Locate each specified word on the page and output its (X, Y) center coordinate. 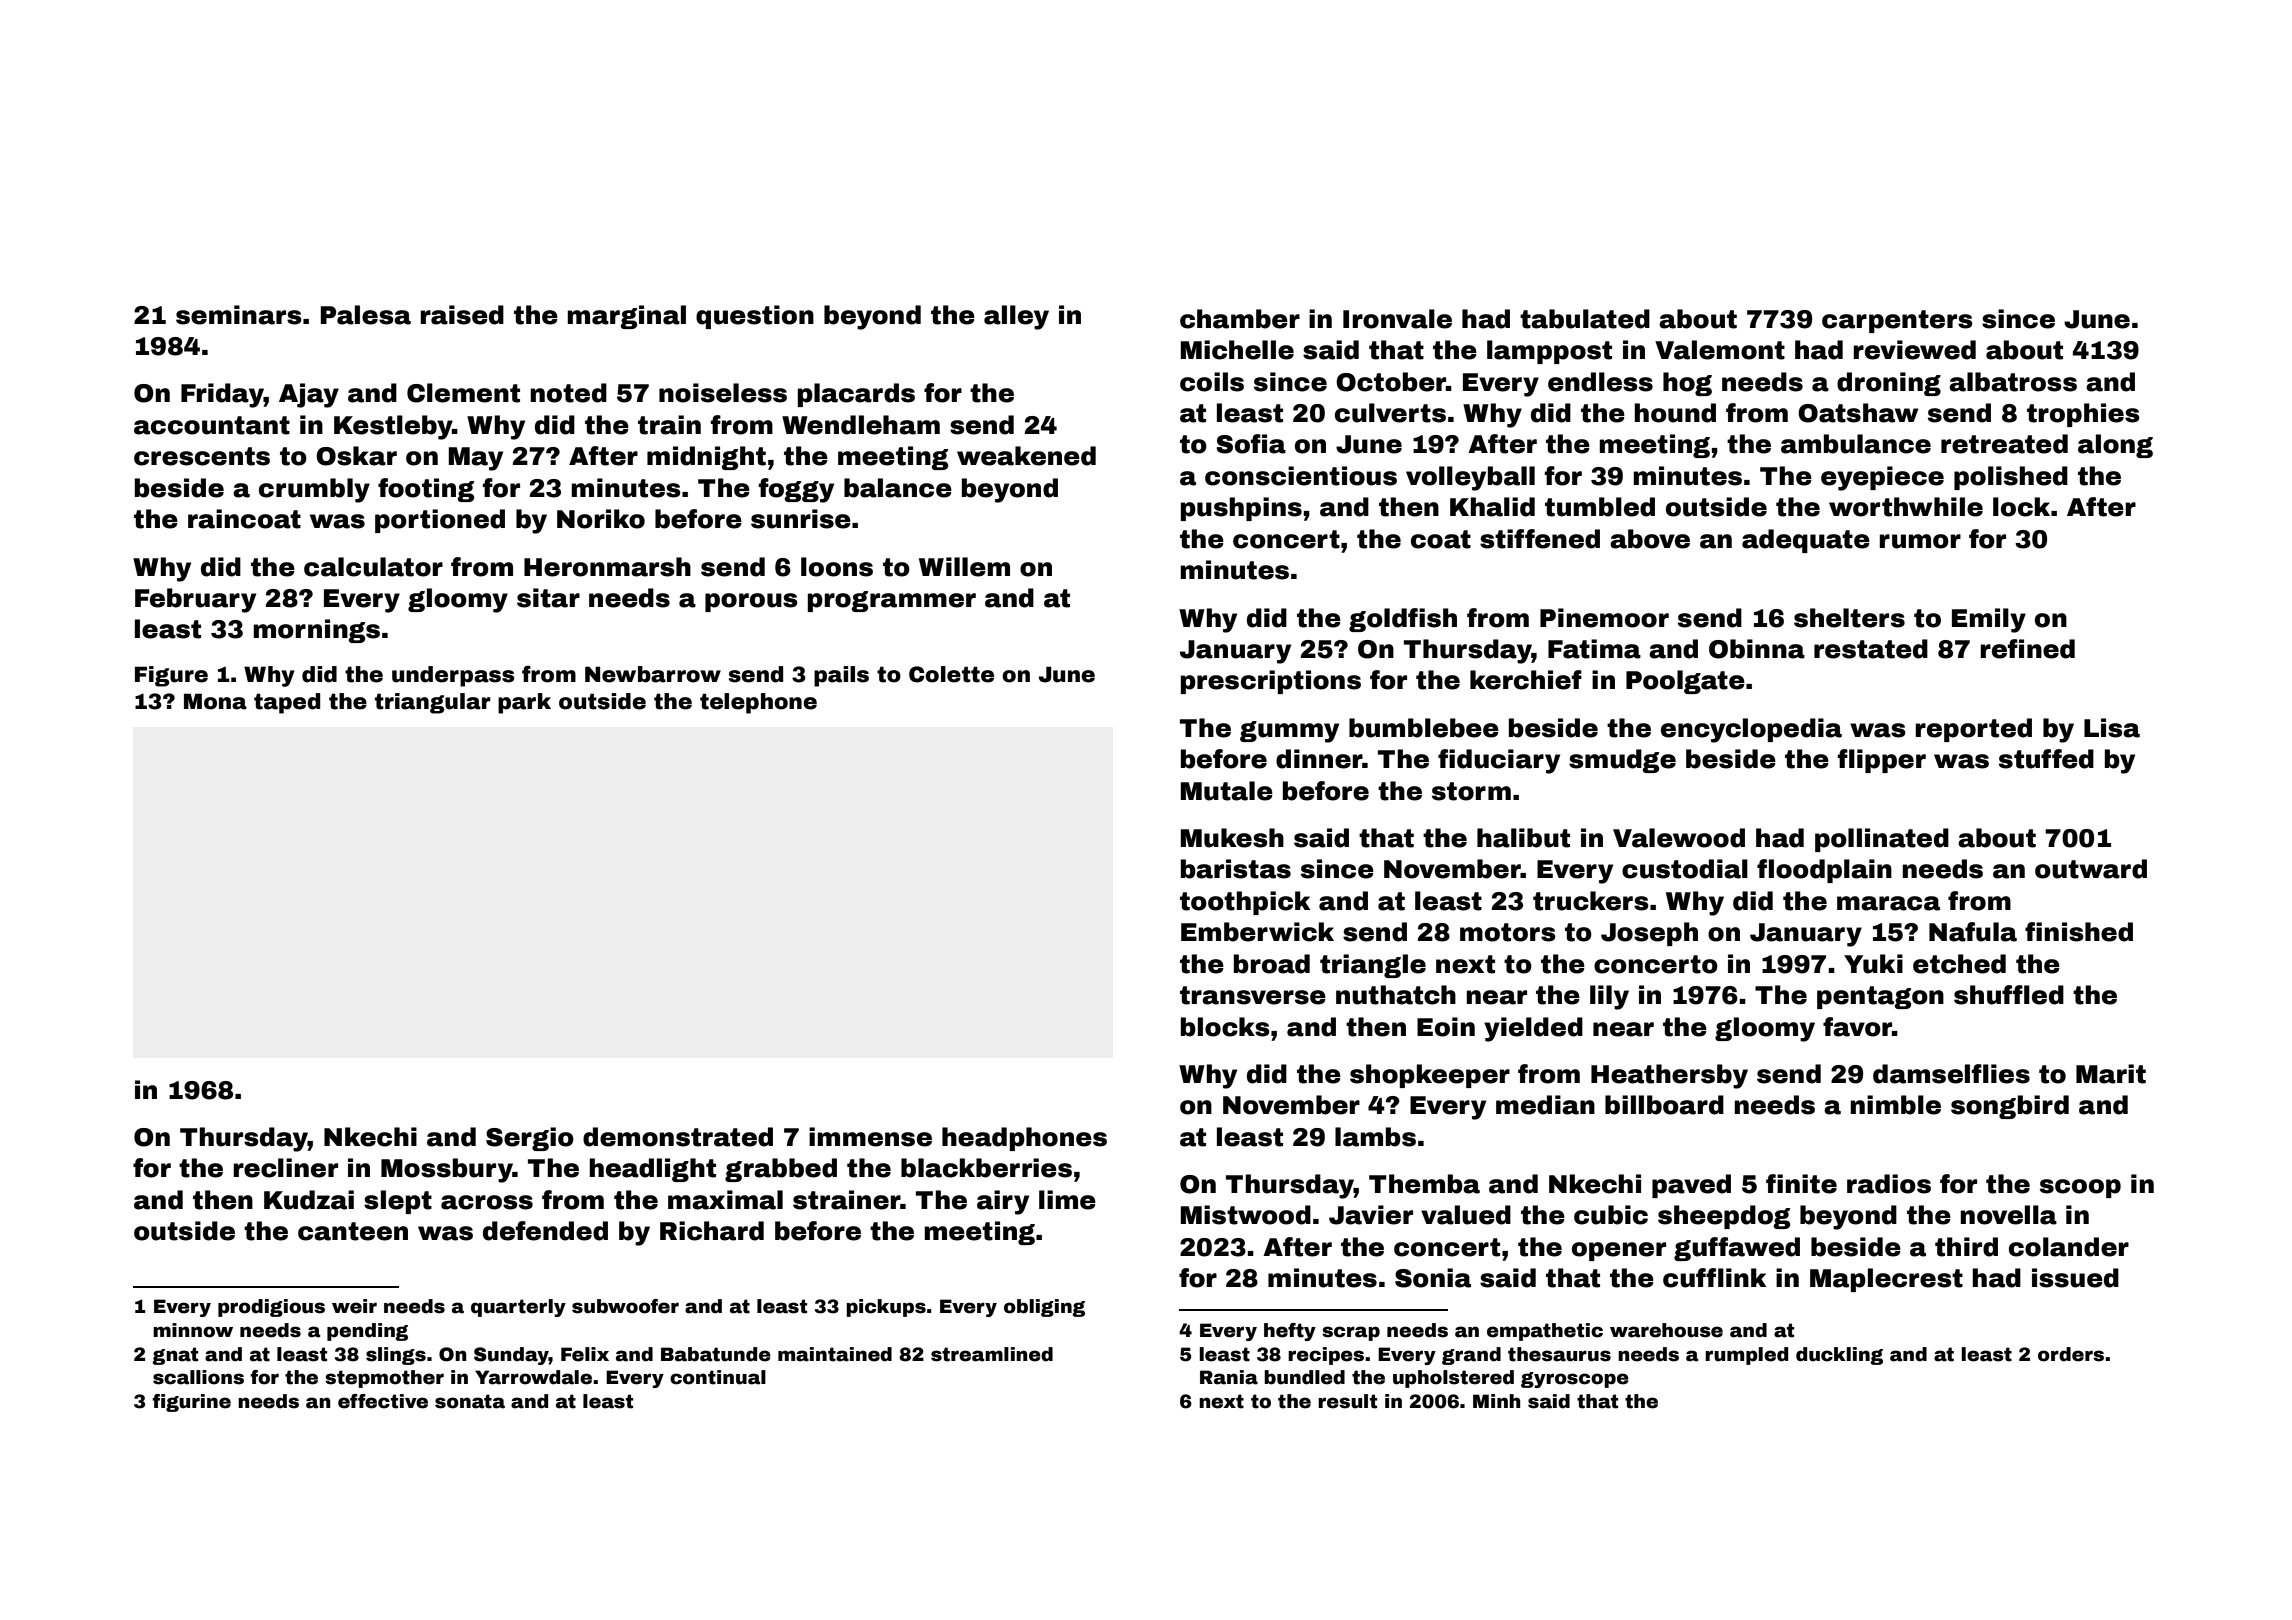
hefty (1290, 1332)
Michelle (1237, 350)
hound (1675, 413)
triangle (1373, 966)
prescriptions (1271, 682)
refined (2027, 649)
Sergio (530, 1139)
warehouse (1666, 1330)
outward (2091, 869)
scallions (198, 1377)
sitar (548, 598)
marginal (626, 317)
